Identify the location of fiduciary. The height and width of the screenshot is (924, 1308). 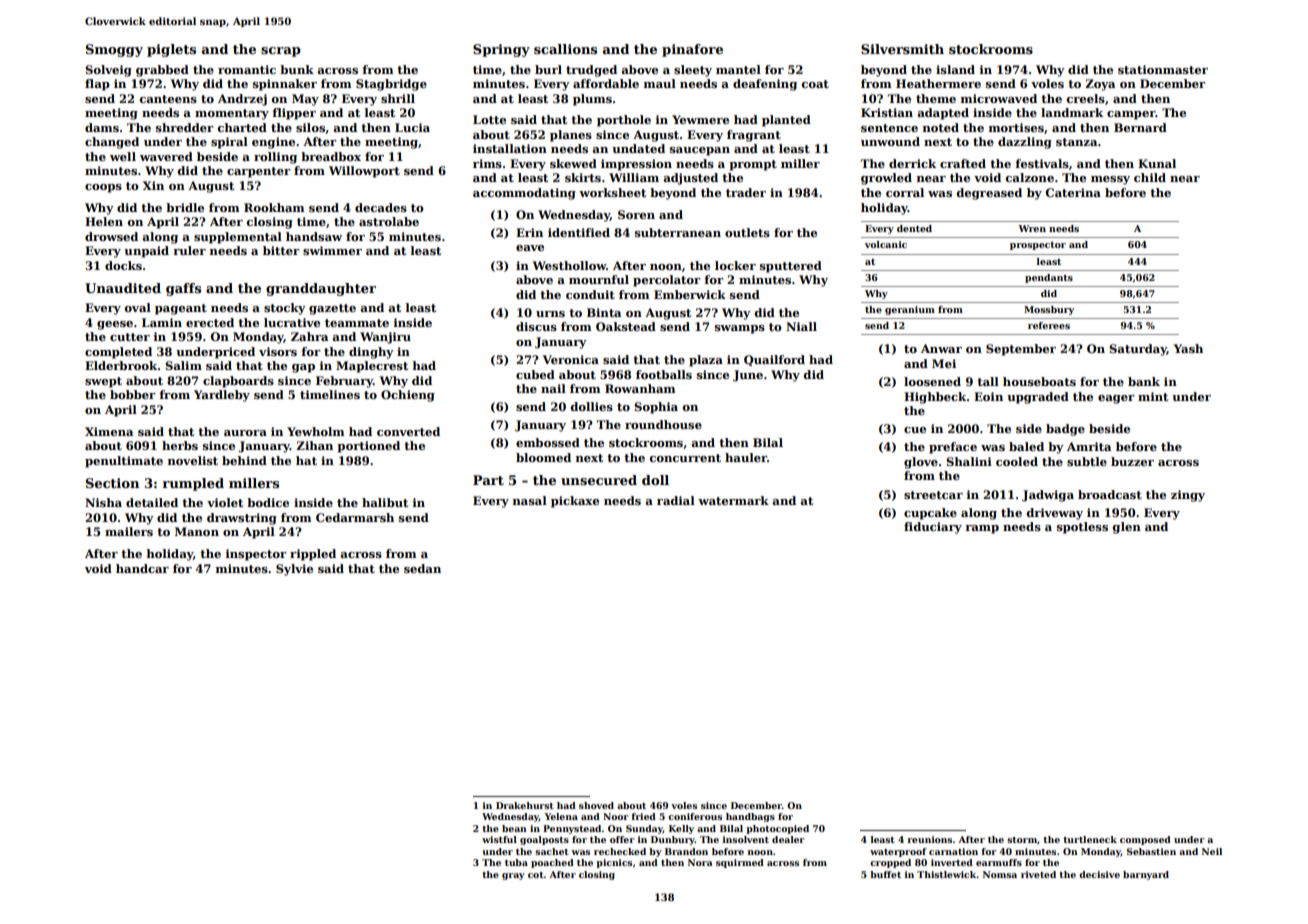
(933, 528).
